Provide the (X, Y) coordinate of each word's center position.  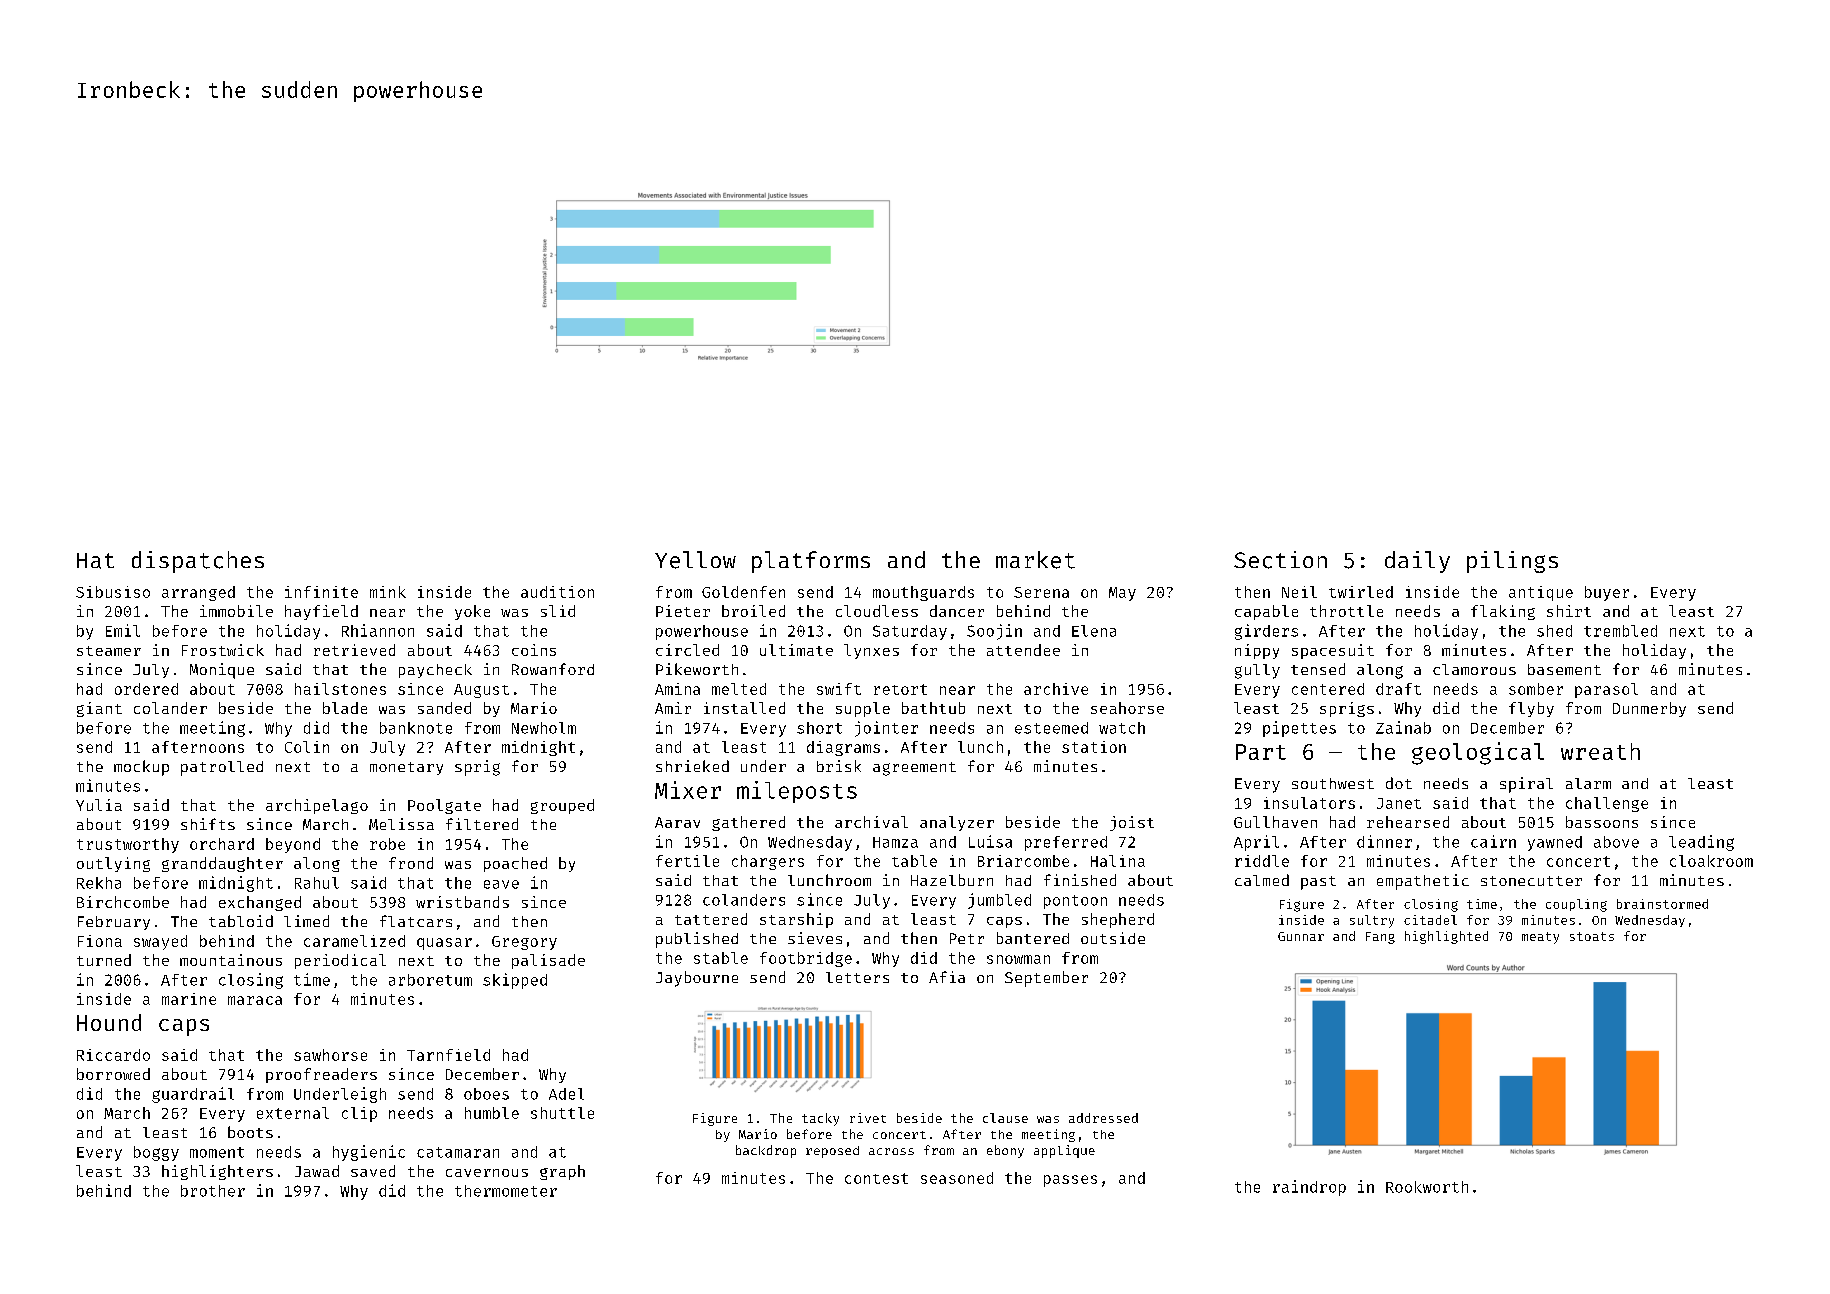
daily (1417, 562)
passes (1070, 1181)
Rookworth (1427, 1187)
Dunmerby (1649, 709)
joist (1132, 823)
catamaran (458, 1152)
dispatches (198, 562)
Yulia (99, 805)
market (1035, 560)
